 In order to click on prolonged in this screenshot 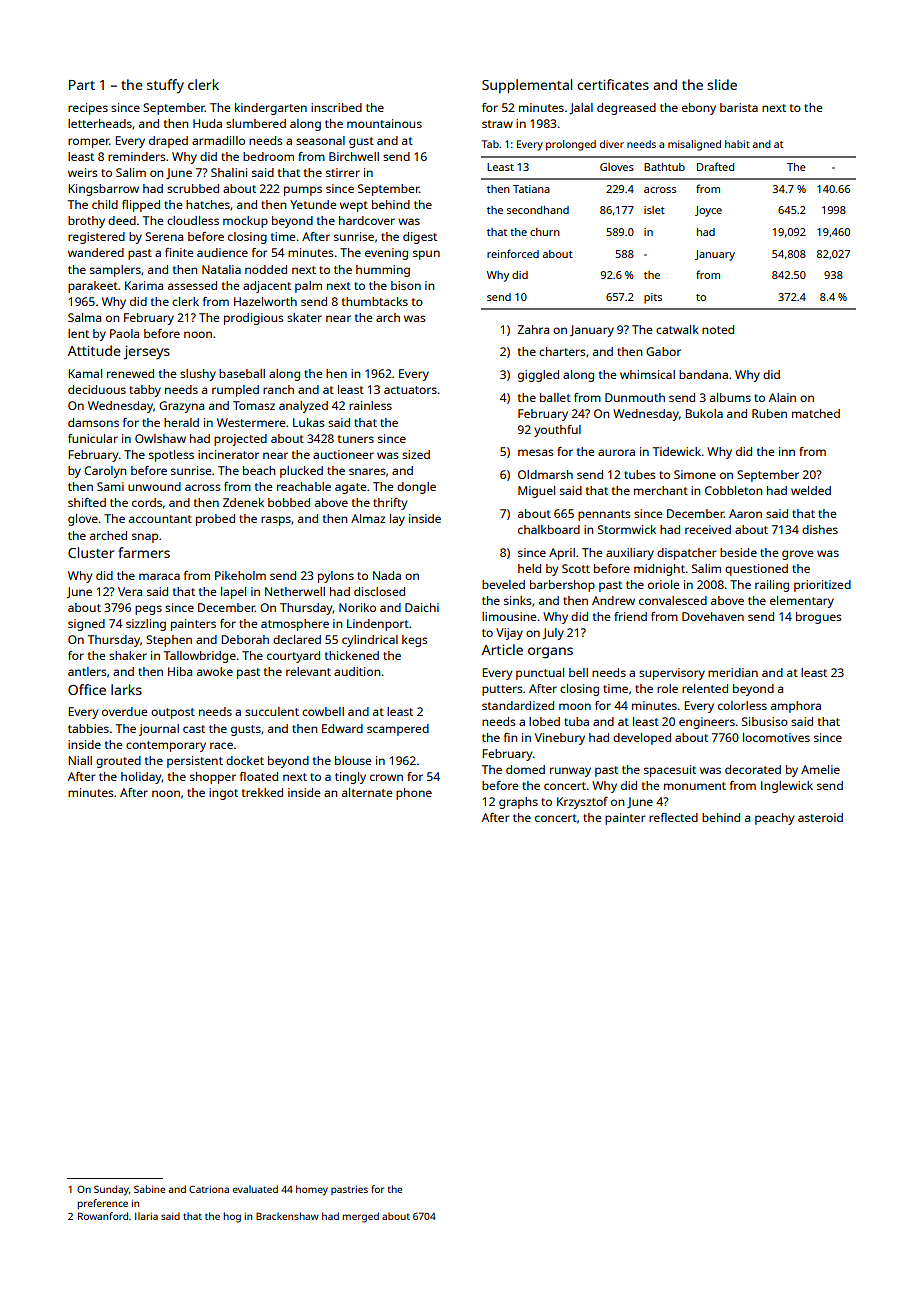, I will do `click(571, 145)`.
